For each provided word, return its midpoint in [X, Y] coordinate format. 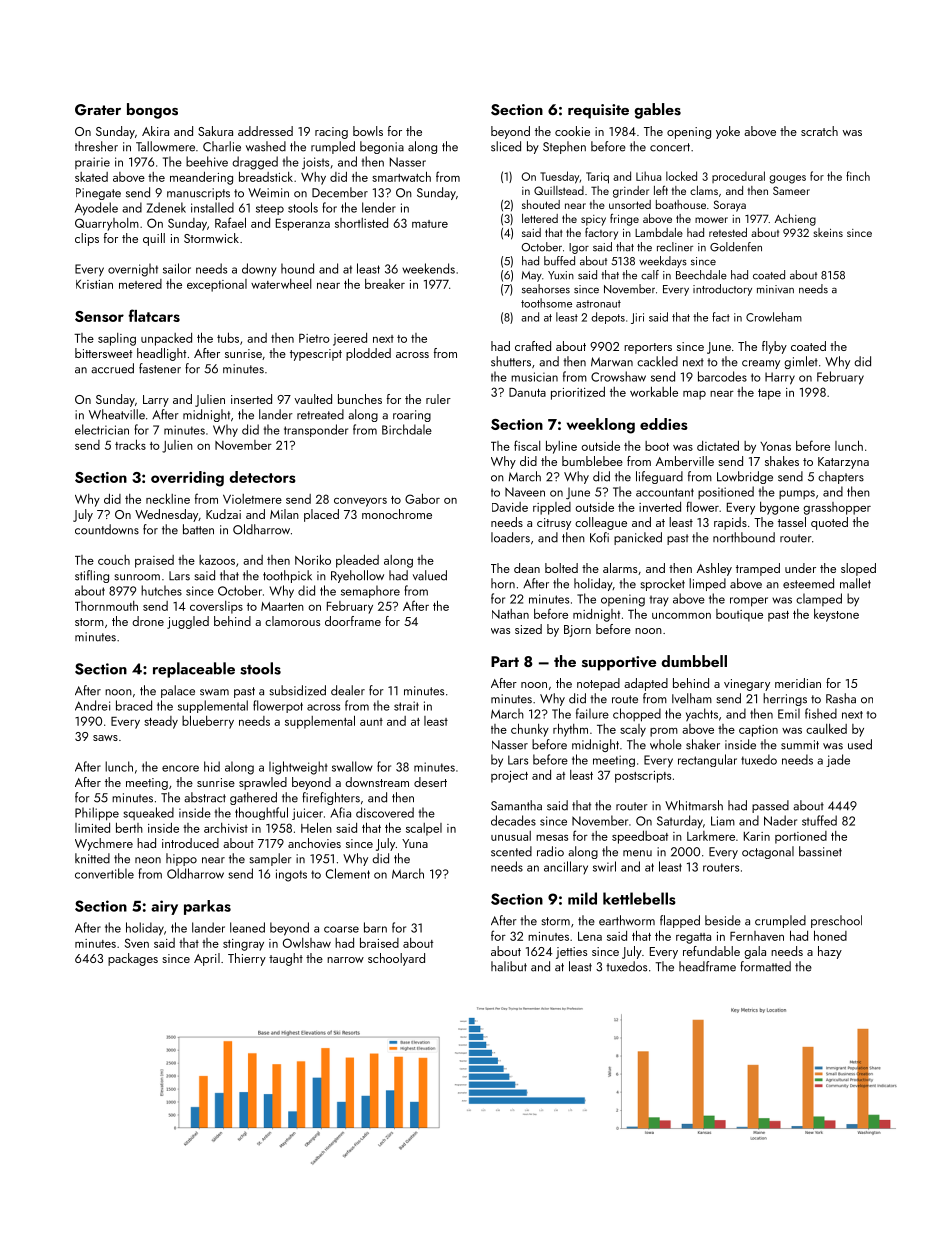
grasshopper [837, 508]
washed [266, 146]
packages [133, 959]
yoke [728, 132]
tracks [130, 445]
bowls [368, 131]
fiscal [527, 445]
